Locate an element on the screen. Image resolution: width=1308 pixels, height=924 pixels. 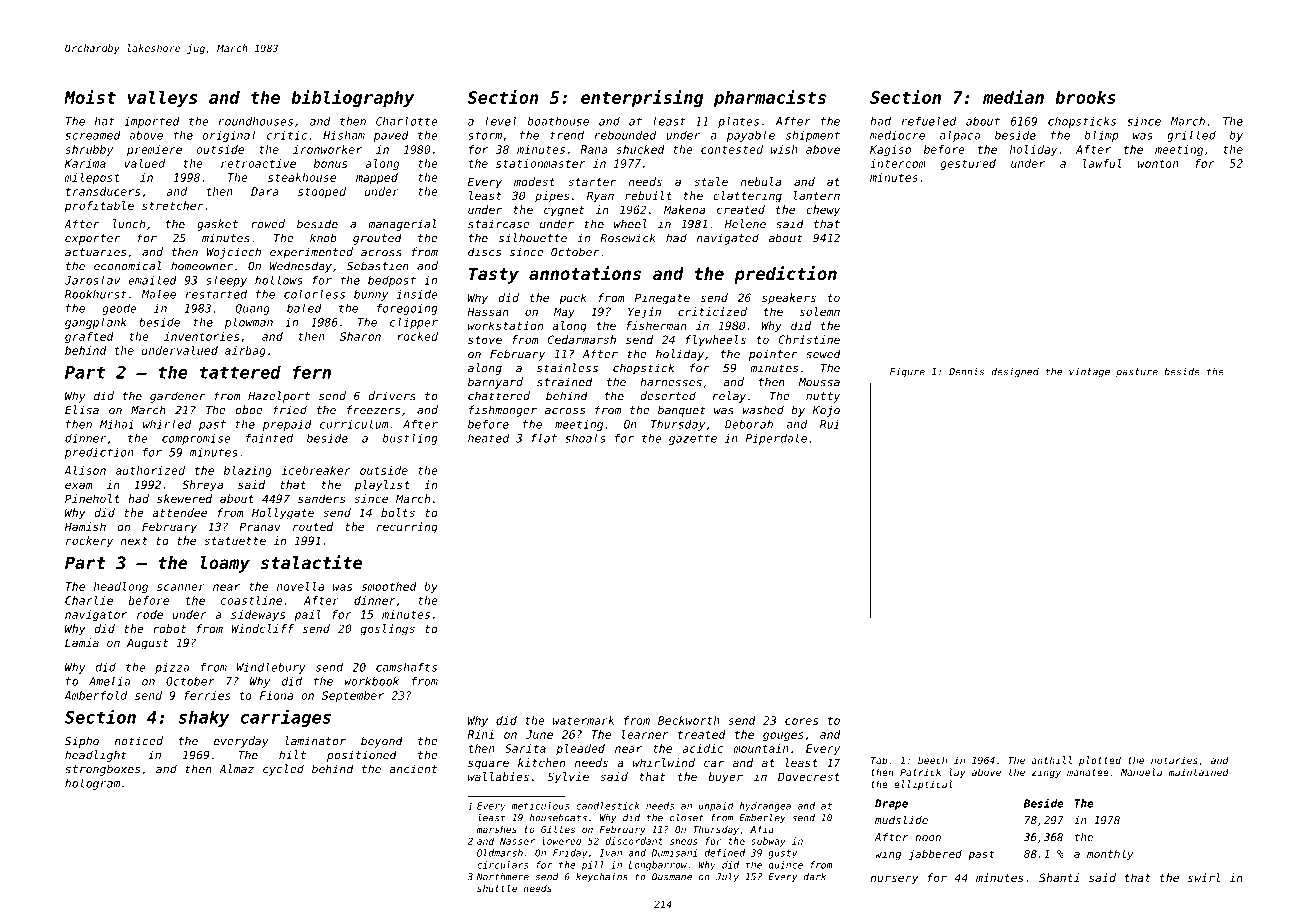
Dara is located at coordinates (265, 191).
